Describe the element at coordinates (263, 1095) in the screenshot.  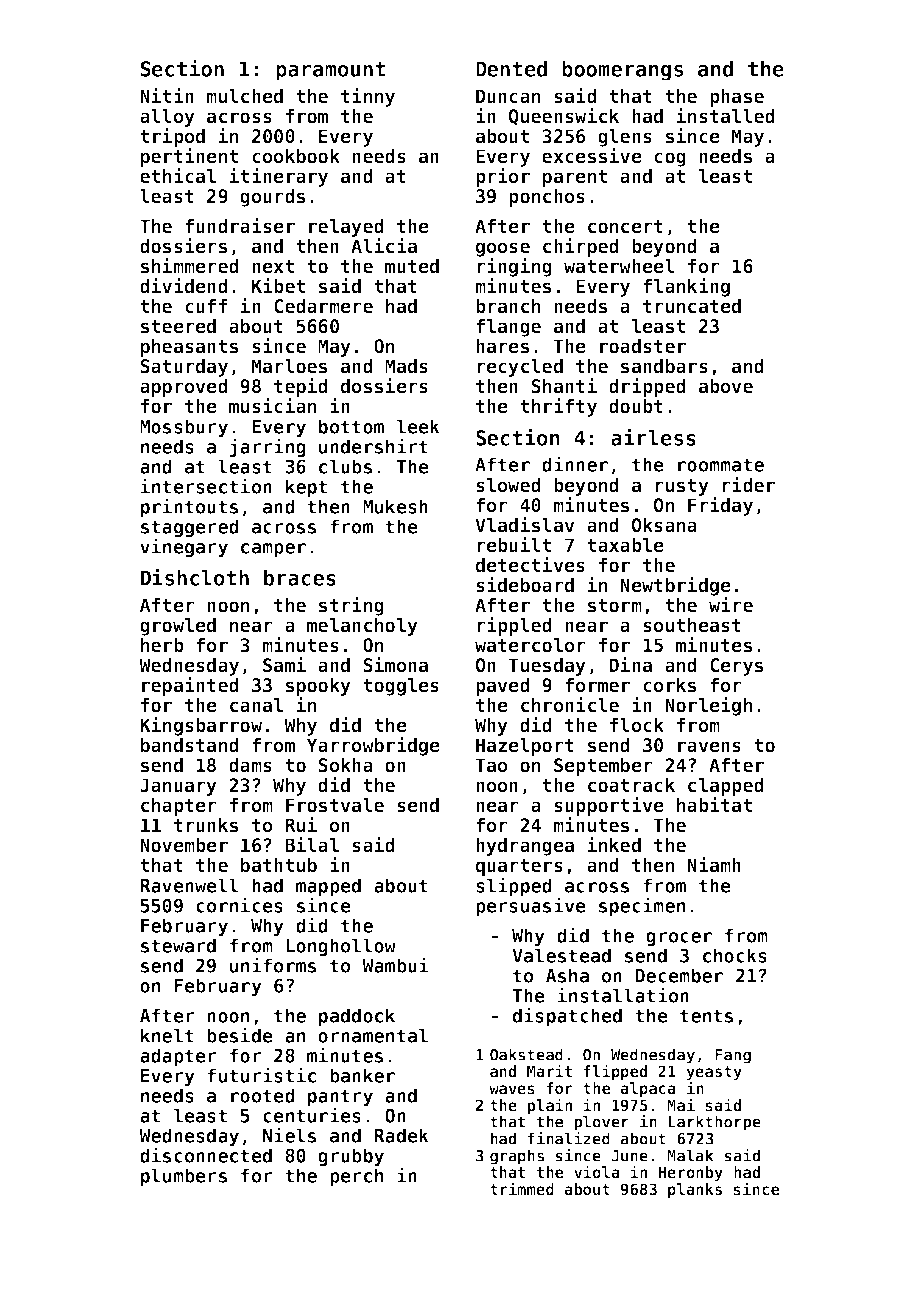
I see `rooted` at that location.
